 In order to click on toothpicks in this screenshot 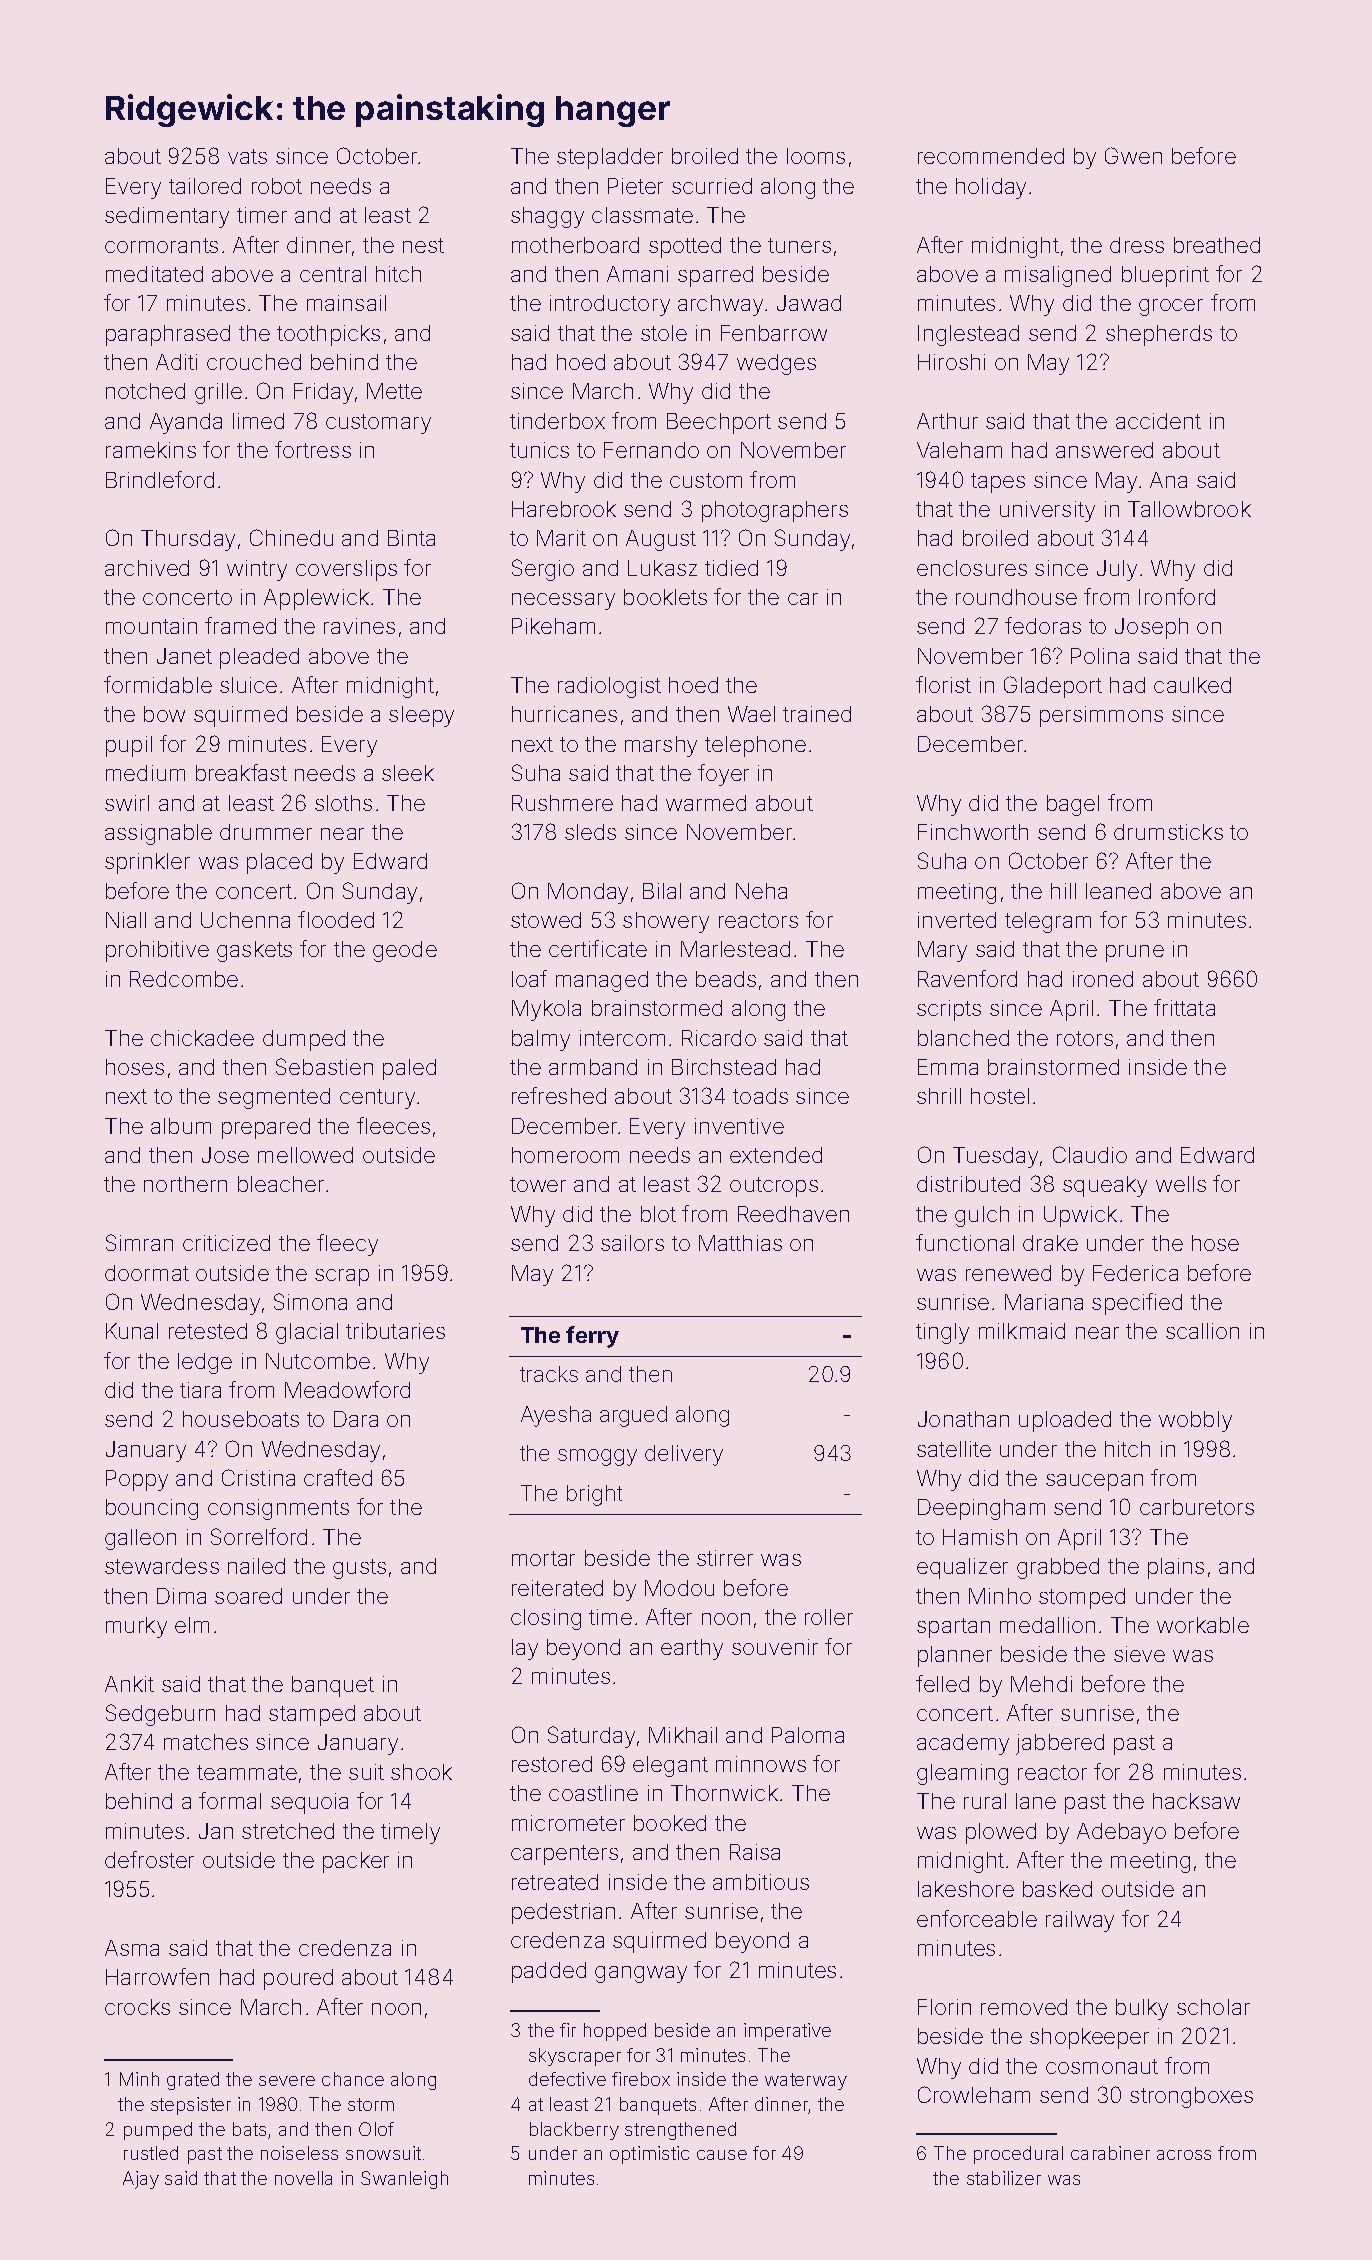, I will do `click(328, 335)`.
